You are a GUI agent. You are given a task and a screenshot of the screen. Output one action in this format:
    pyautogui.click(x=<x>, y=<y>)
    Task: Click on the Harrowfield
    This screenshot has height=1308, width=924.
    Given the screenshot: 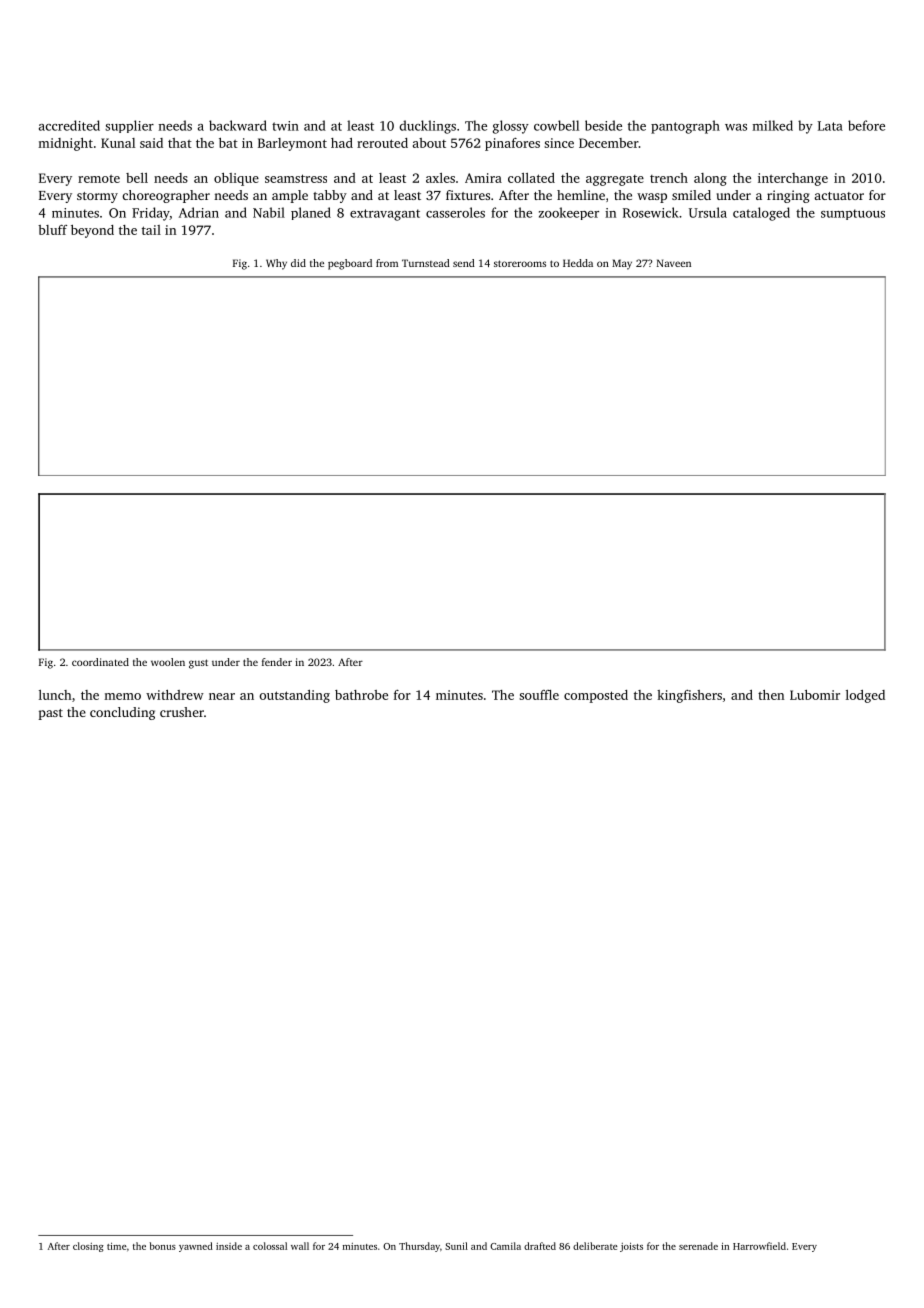 What is the action you would take?
    pyautogui.click(x=759, y=1246)
